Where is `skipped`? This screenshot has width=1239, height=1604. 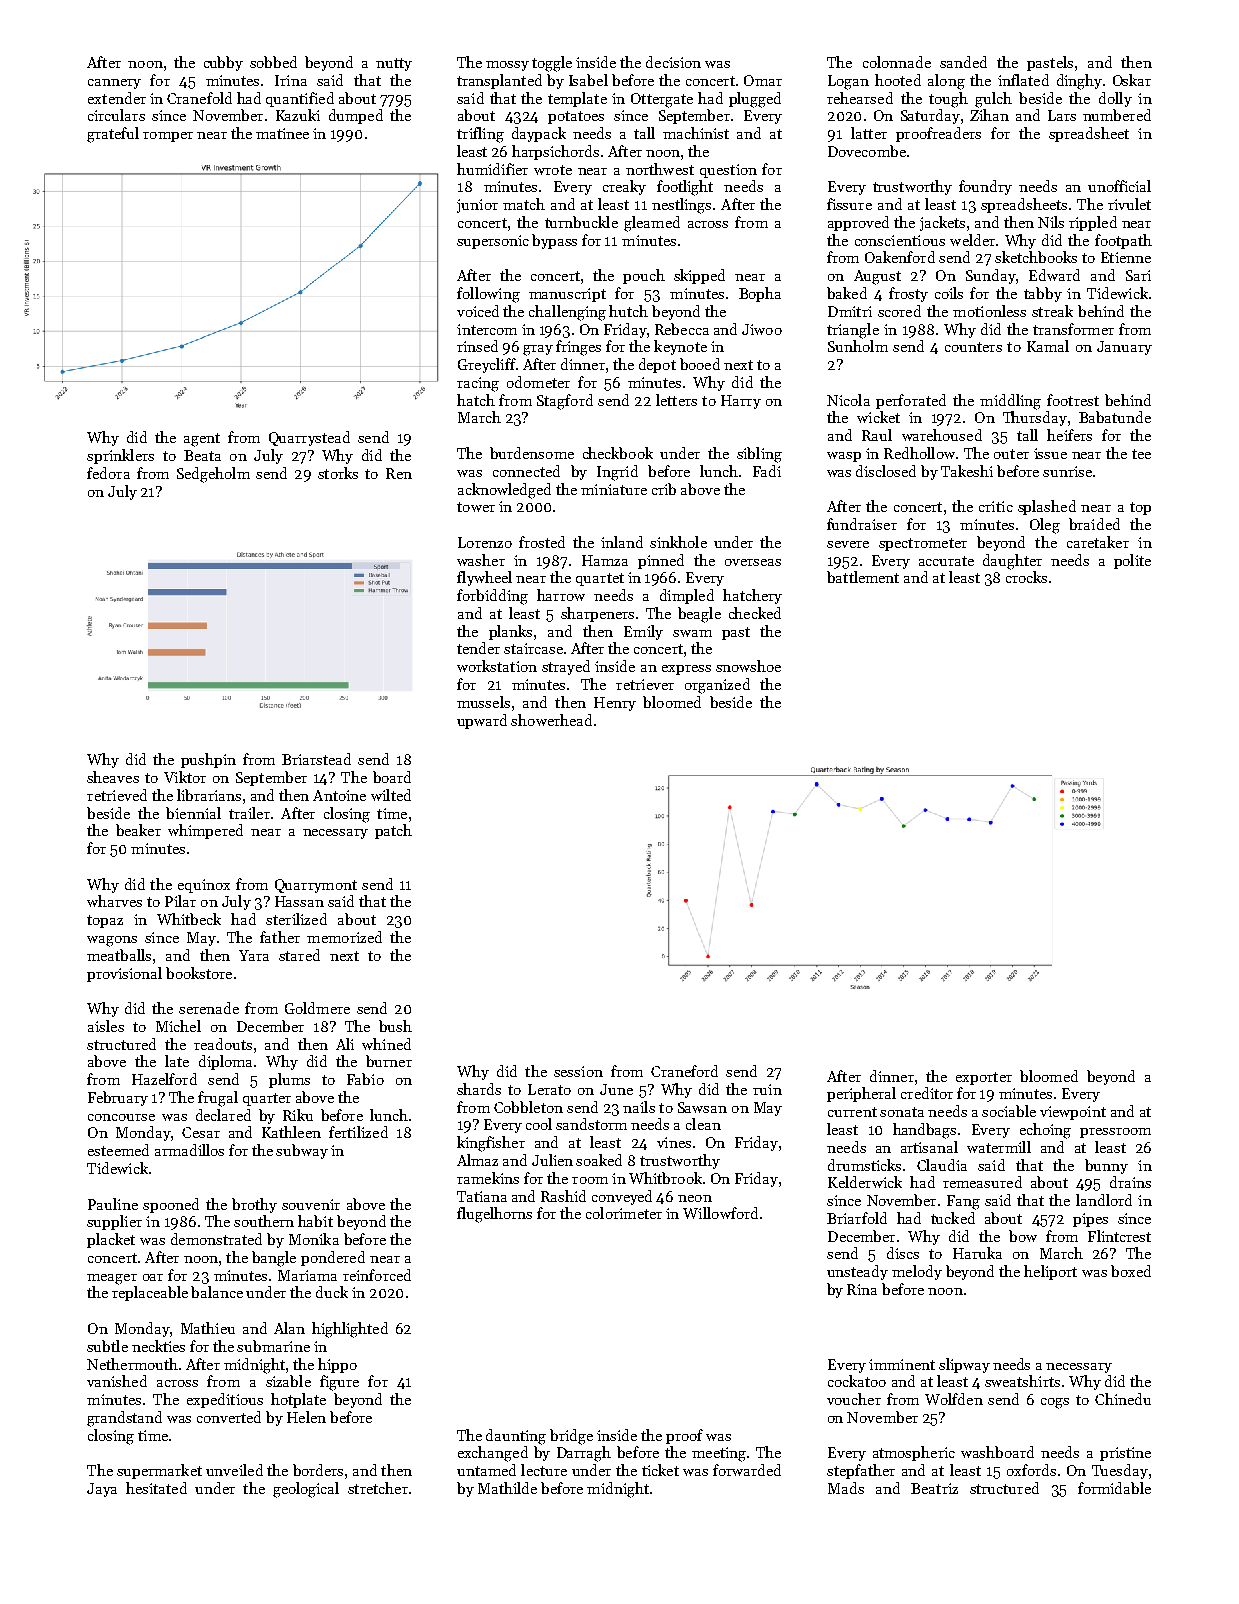
skipped is located at coordinates (699, 276).
